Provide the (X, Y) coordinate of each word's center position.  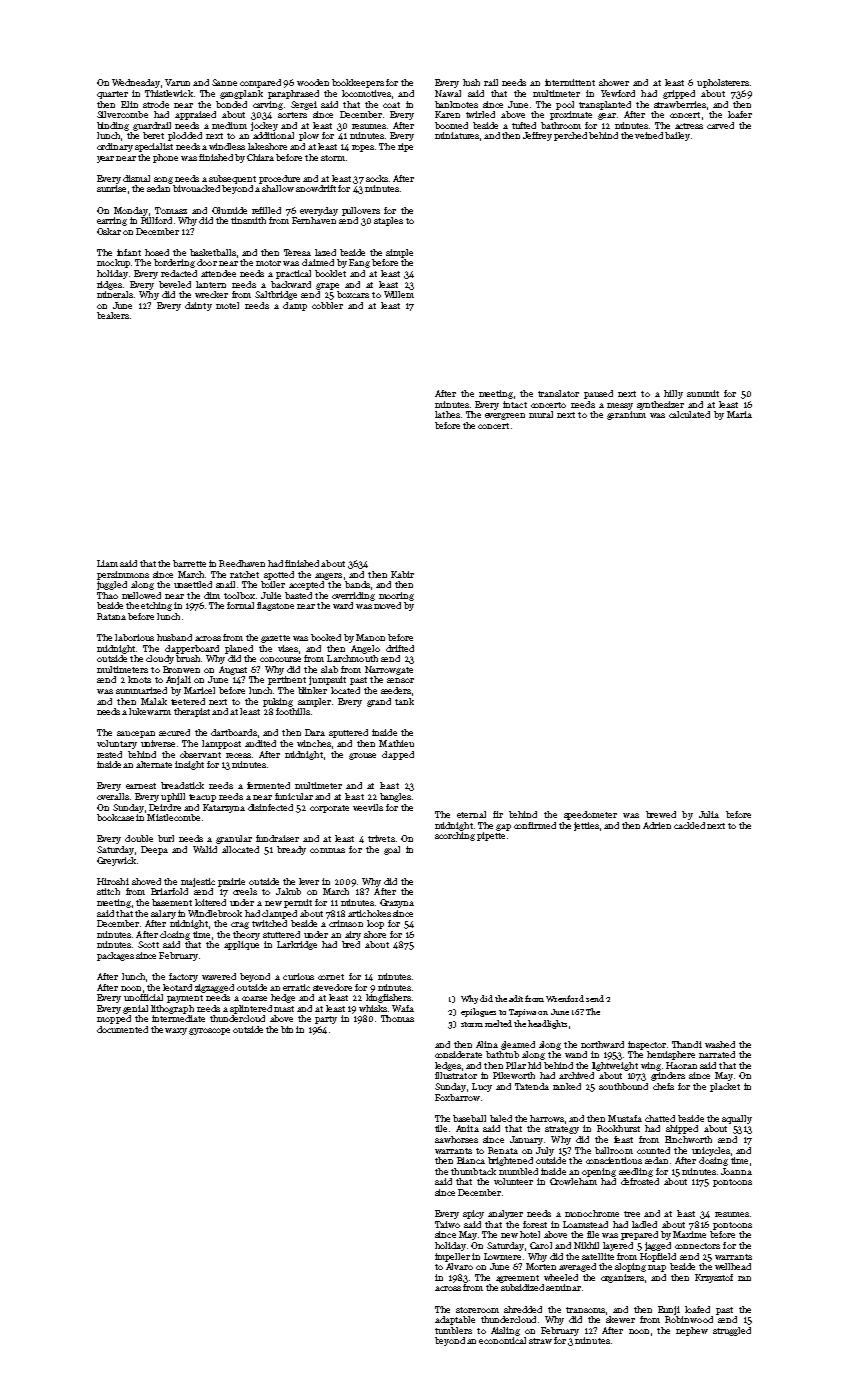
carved (720, 125)
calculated (689, 414)
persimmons (123, 575)
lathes (447, 414)
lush (471, 82)
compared (260, 83)
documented (122, 1029)
